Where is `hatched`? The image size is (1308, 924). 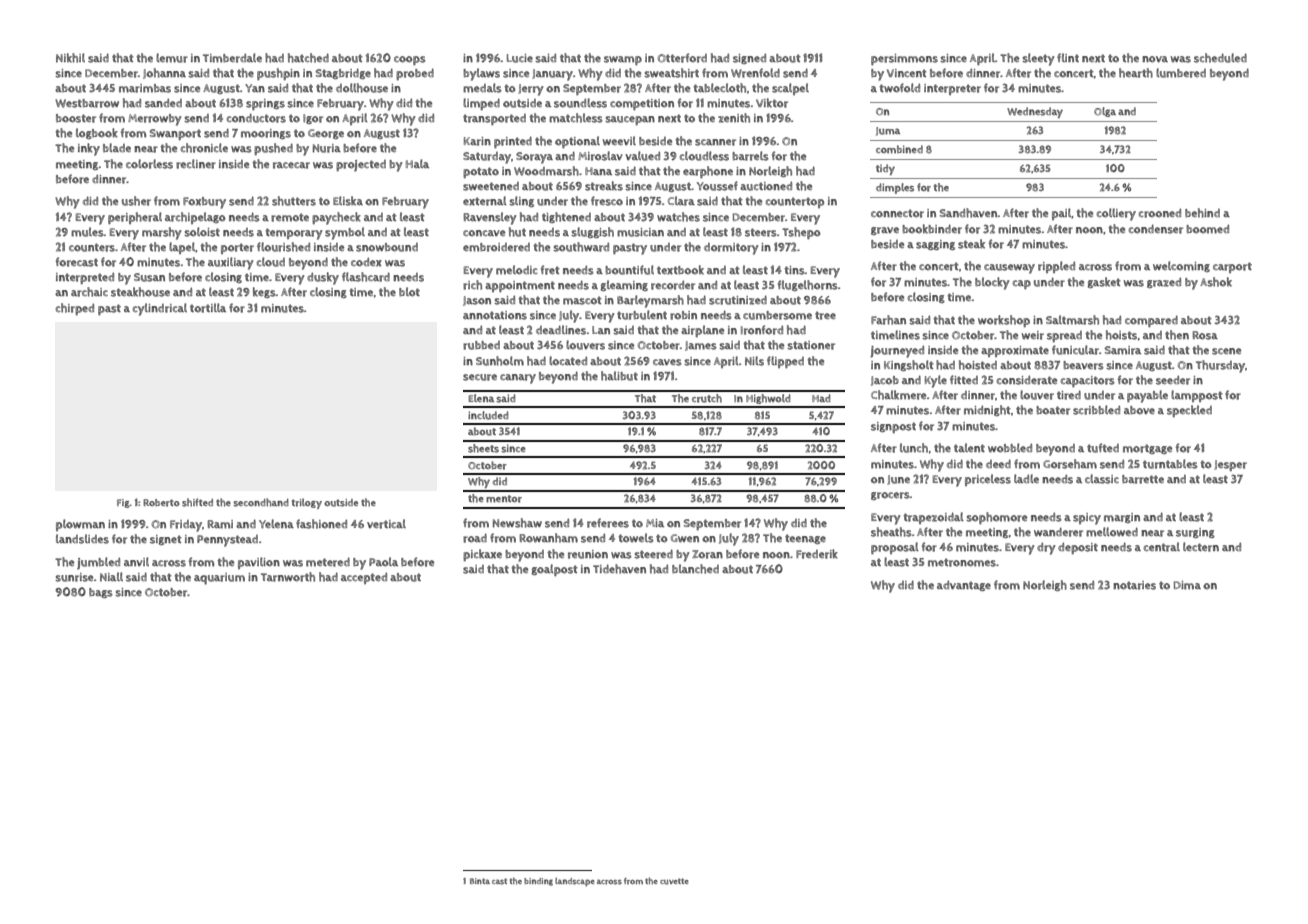
hatched is located at coordinates (308, 58).
